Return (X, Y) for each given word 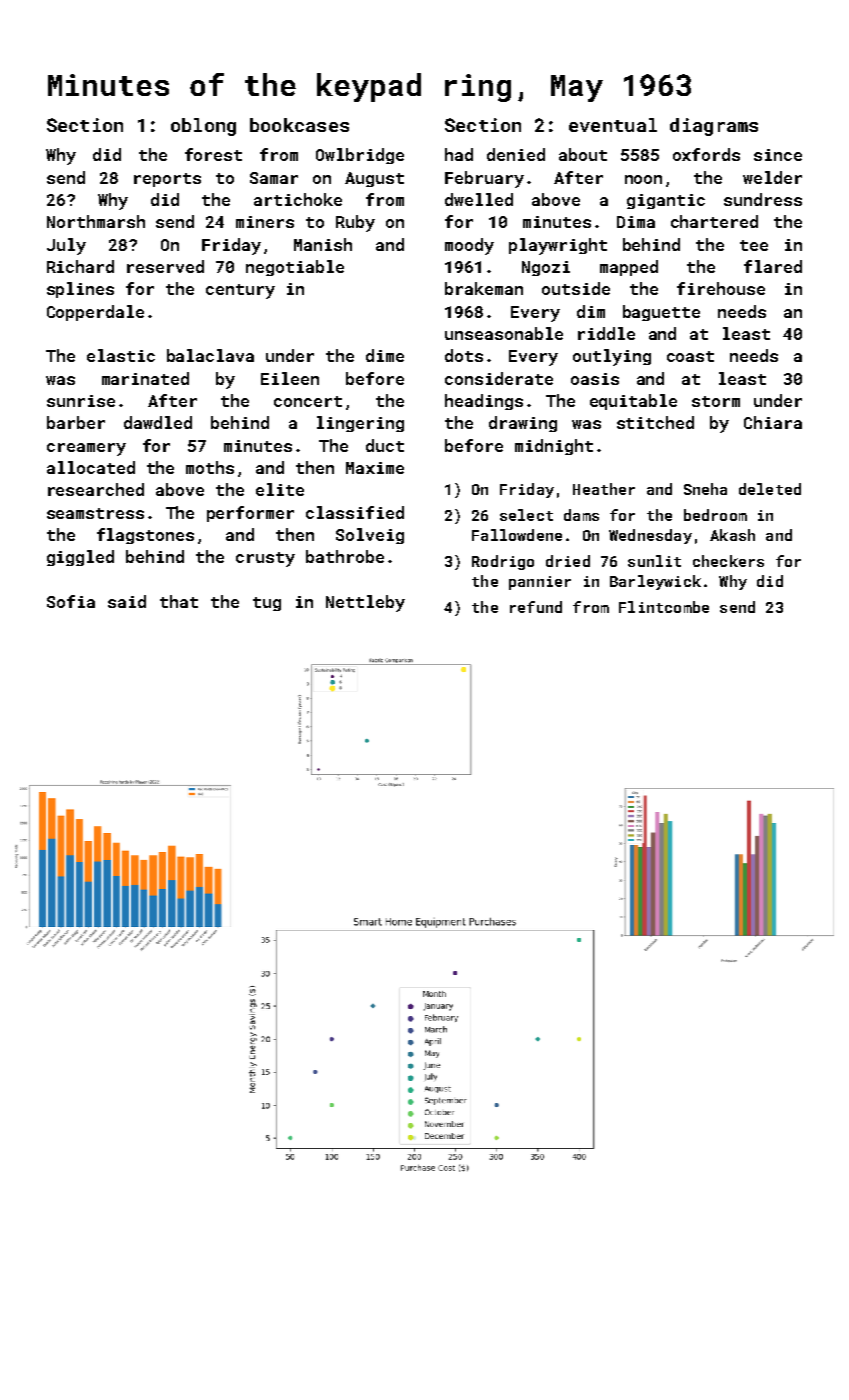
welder (772, 177)
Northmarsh (96, 221)
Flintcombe (664, 607)
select (526, 515)
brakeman (484, 288)
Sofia (71, 601)
